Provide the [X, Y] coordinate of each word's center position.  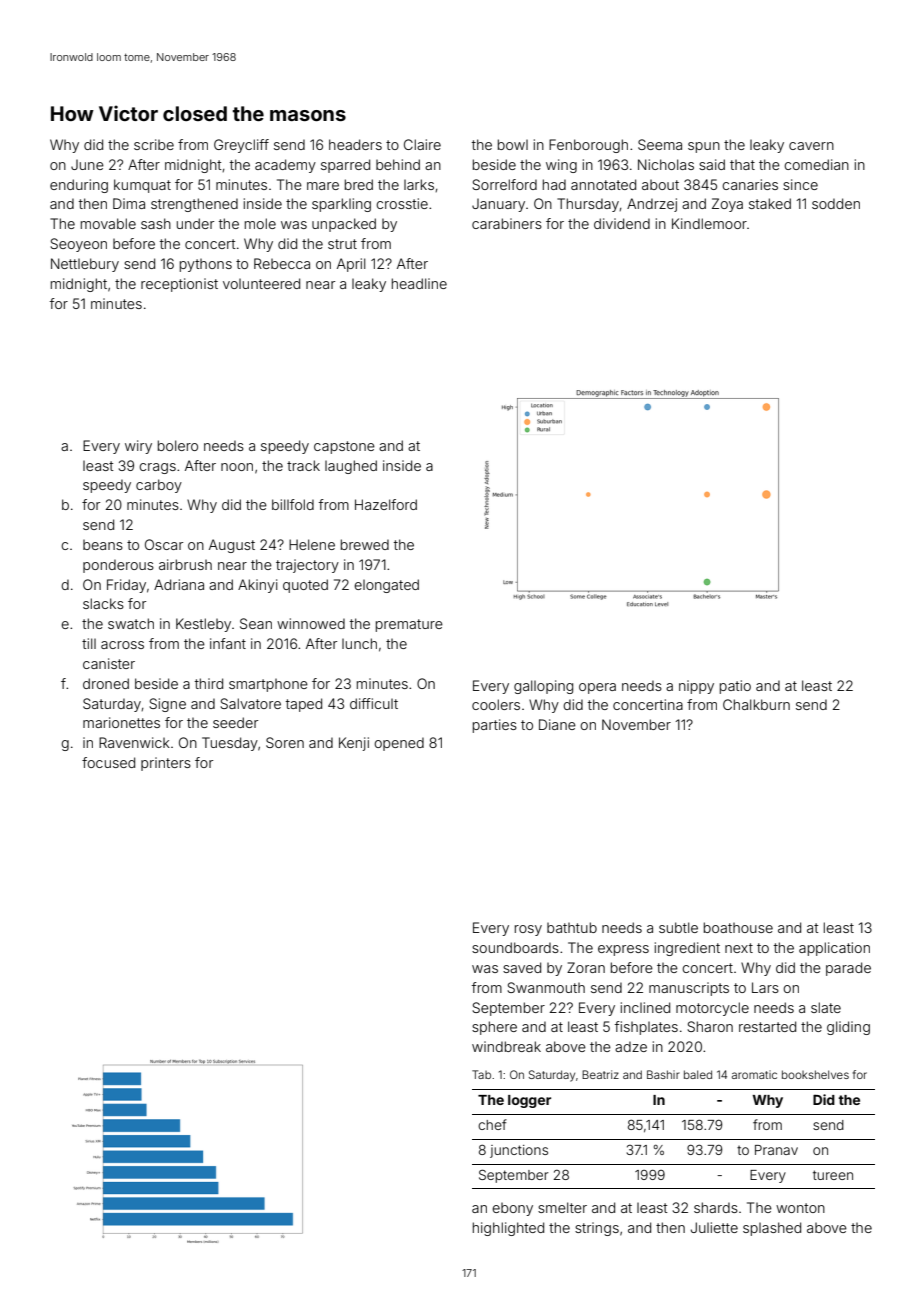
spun [704, 147]
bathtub [572, 927]
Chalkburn [756, 704]
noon [237, 467]
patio [735, 687]
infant [228, 643]
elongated [386, 586]
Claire [422, 144]
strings [597, 1229]
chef [492, 1124]
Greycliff [241, 146]
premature [409, 625]
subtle [678, 927]
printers [166, 764]
